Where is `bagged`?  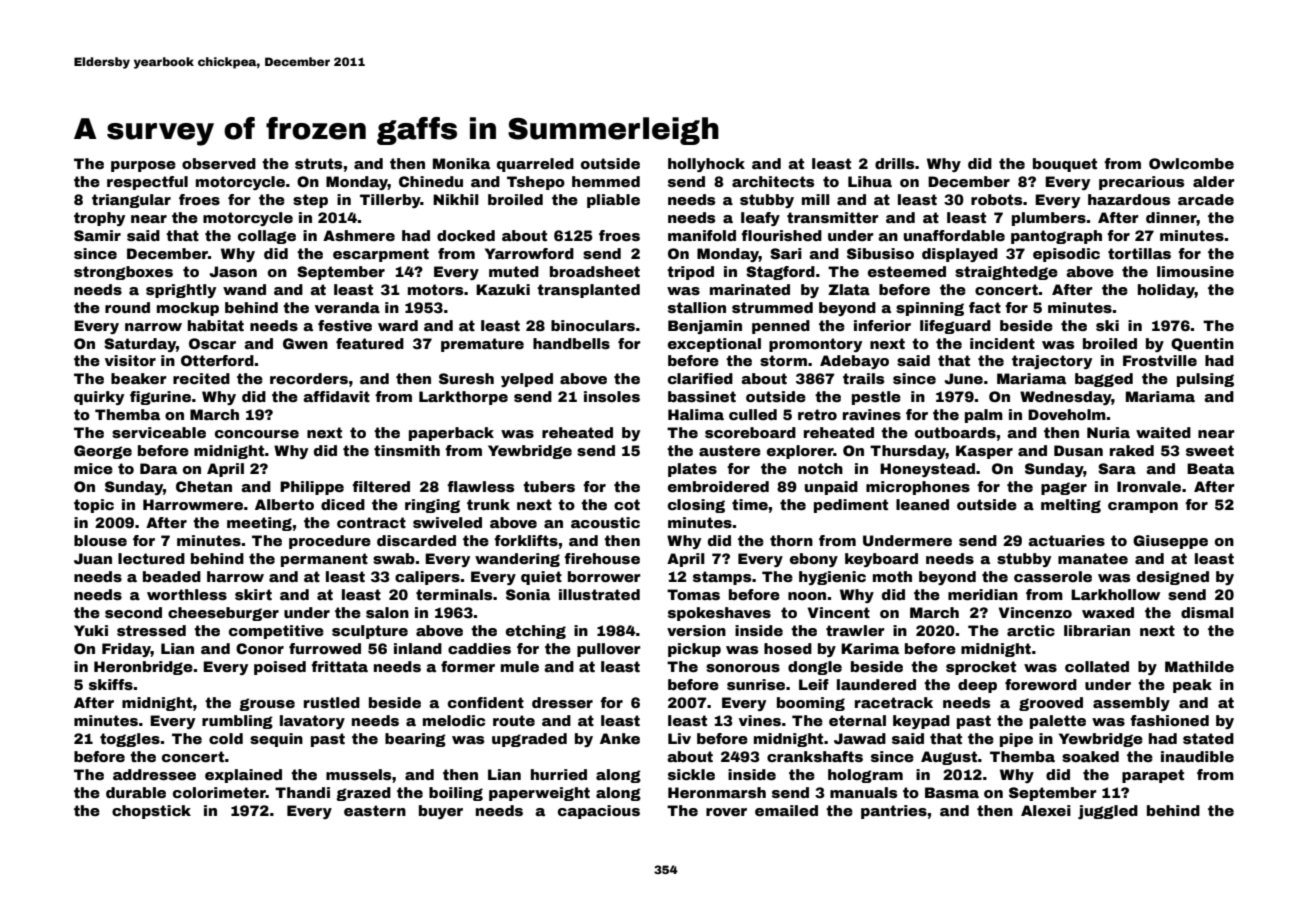 bagged is located at coordinates (1104, 380).
